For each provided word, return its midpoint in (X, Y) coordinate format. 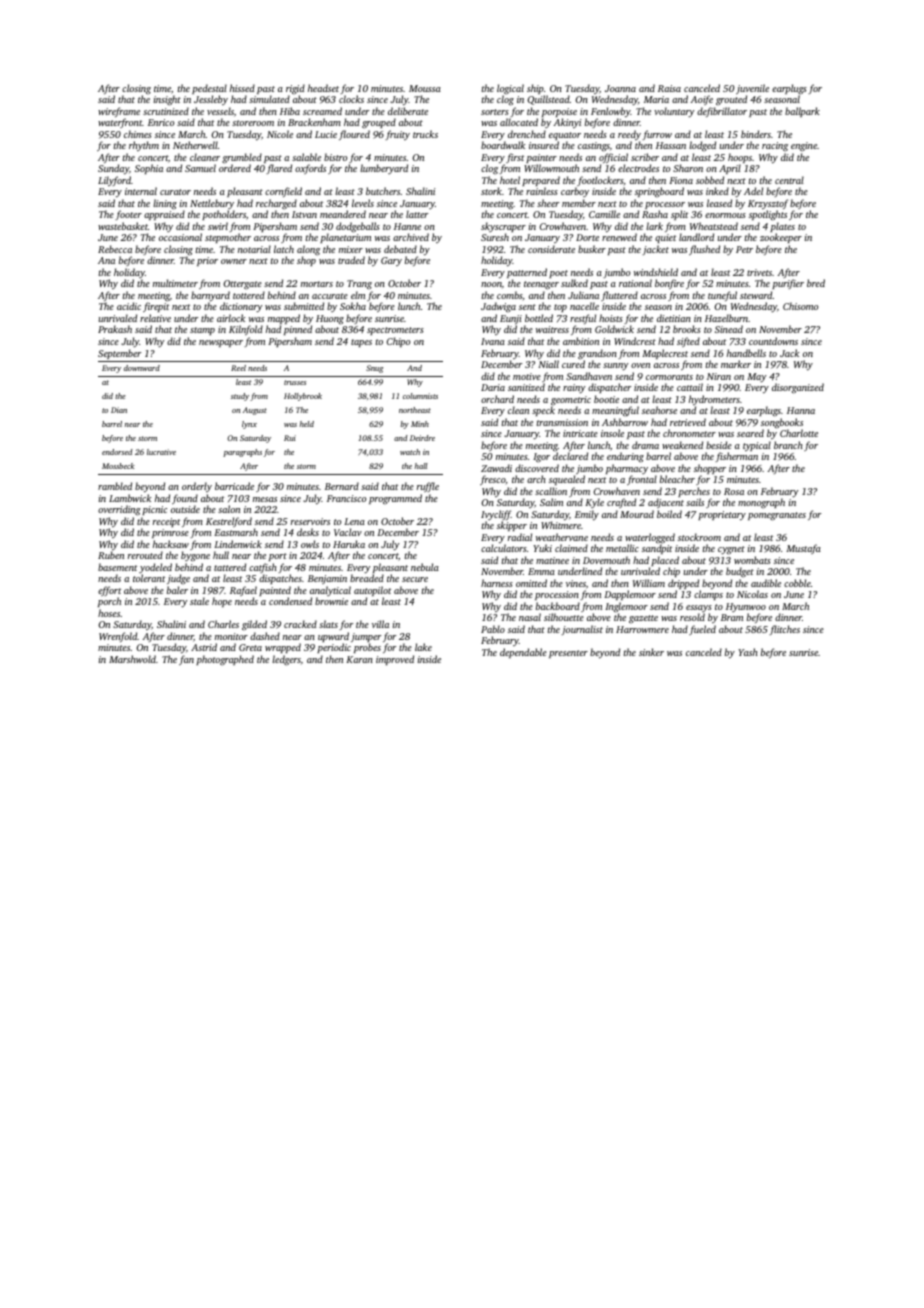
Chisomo (800, 306)
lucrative (161, 452)
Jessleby (211, 100)
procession (557, 595)
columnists (420, 396)
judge (178, 579)
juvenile (752, 89)
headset (323, 88)
